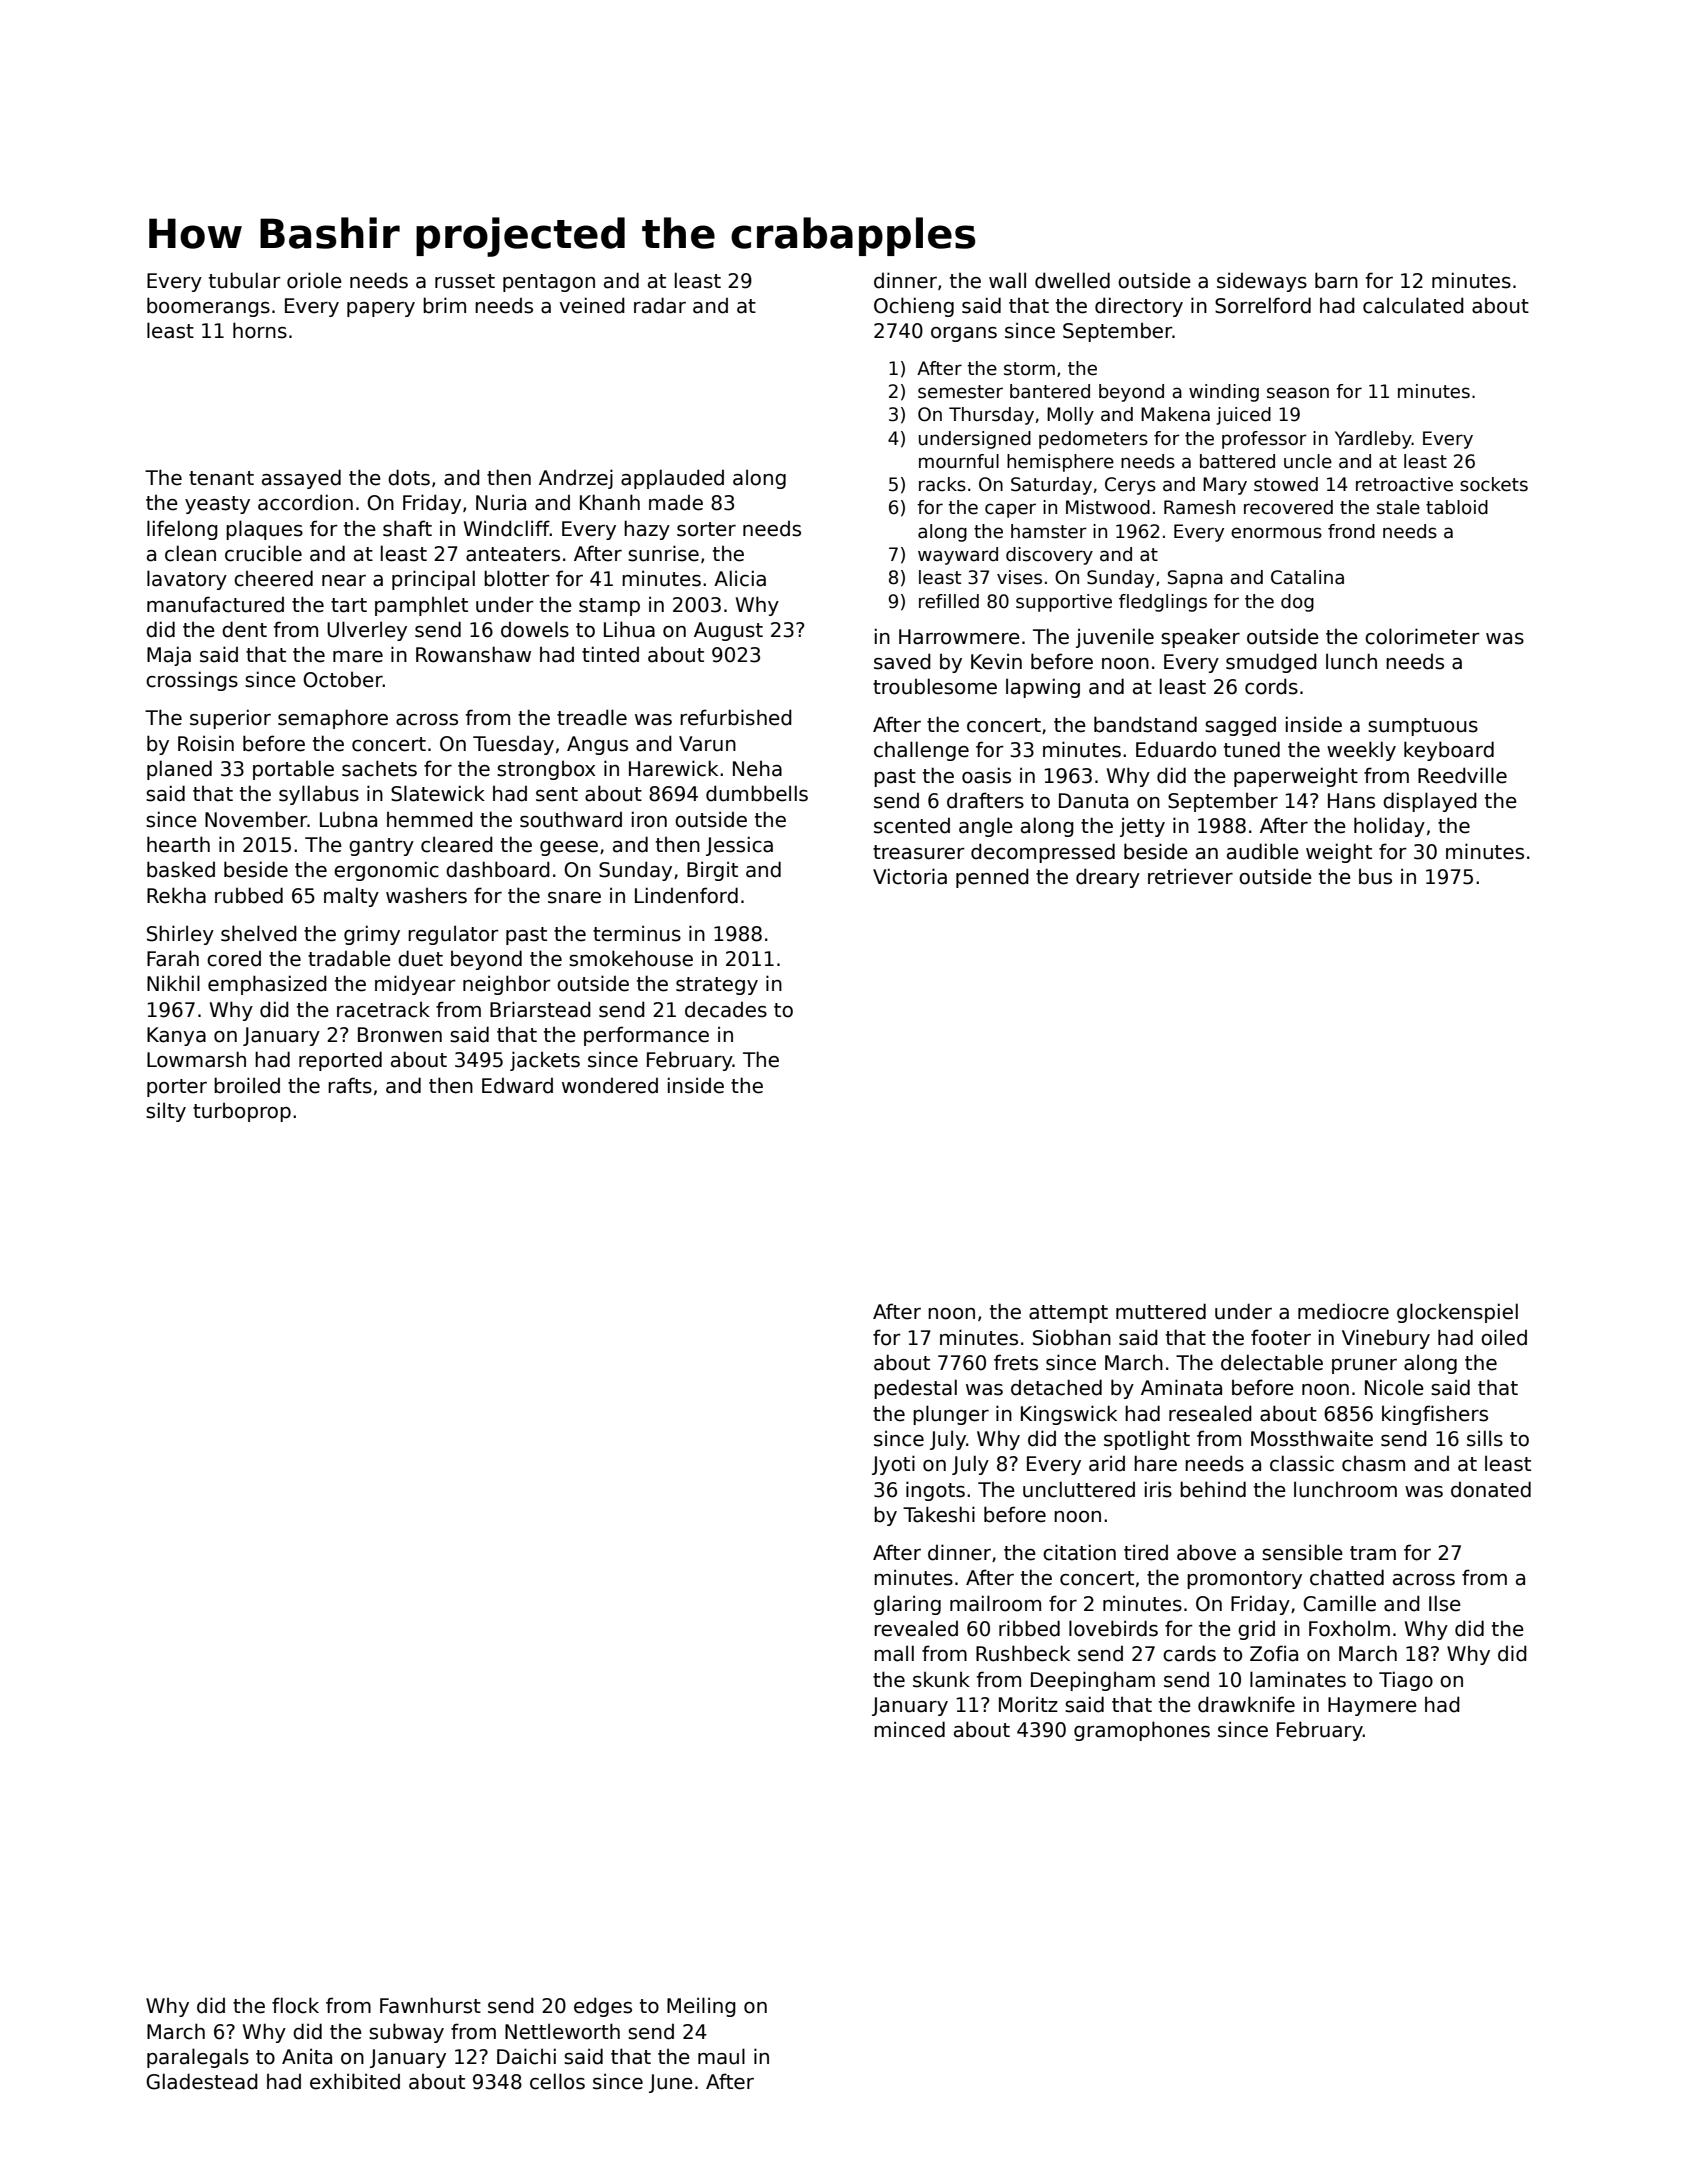 The image size is (1683, 2178). I want to click on maul, so click(721, 2056).
